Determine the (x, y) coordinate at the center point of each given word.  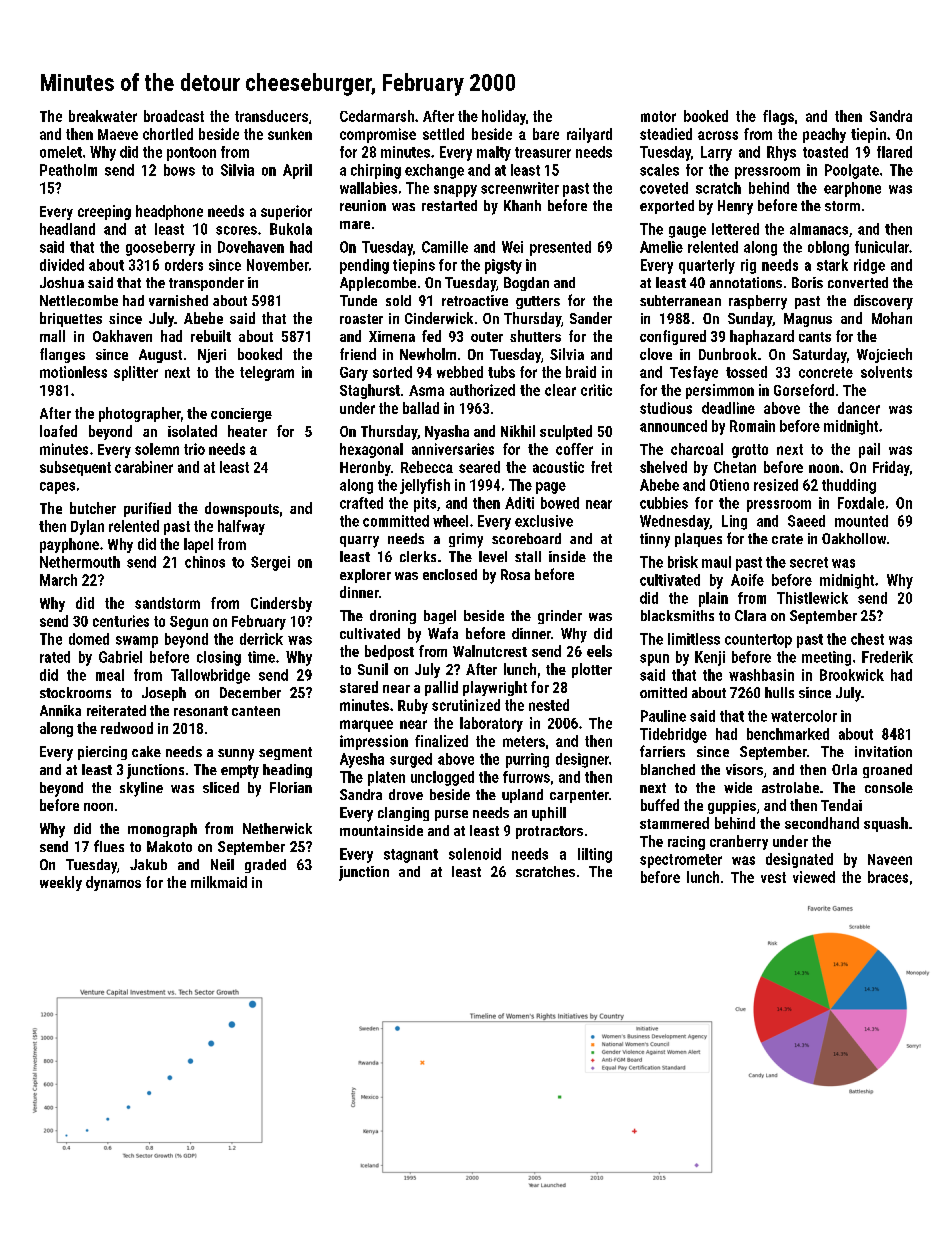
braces (888, 877)
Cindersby (281, 604)
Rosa (515, 574)
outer (487, 337)
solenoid (475, 854)
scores (236, 230)
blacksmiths (677, 615)
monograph (162, 830)
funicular (882, 247)
